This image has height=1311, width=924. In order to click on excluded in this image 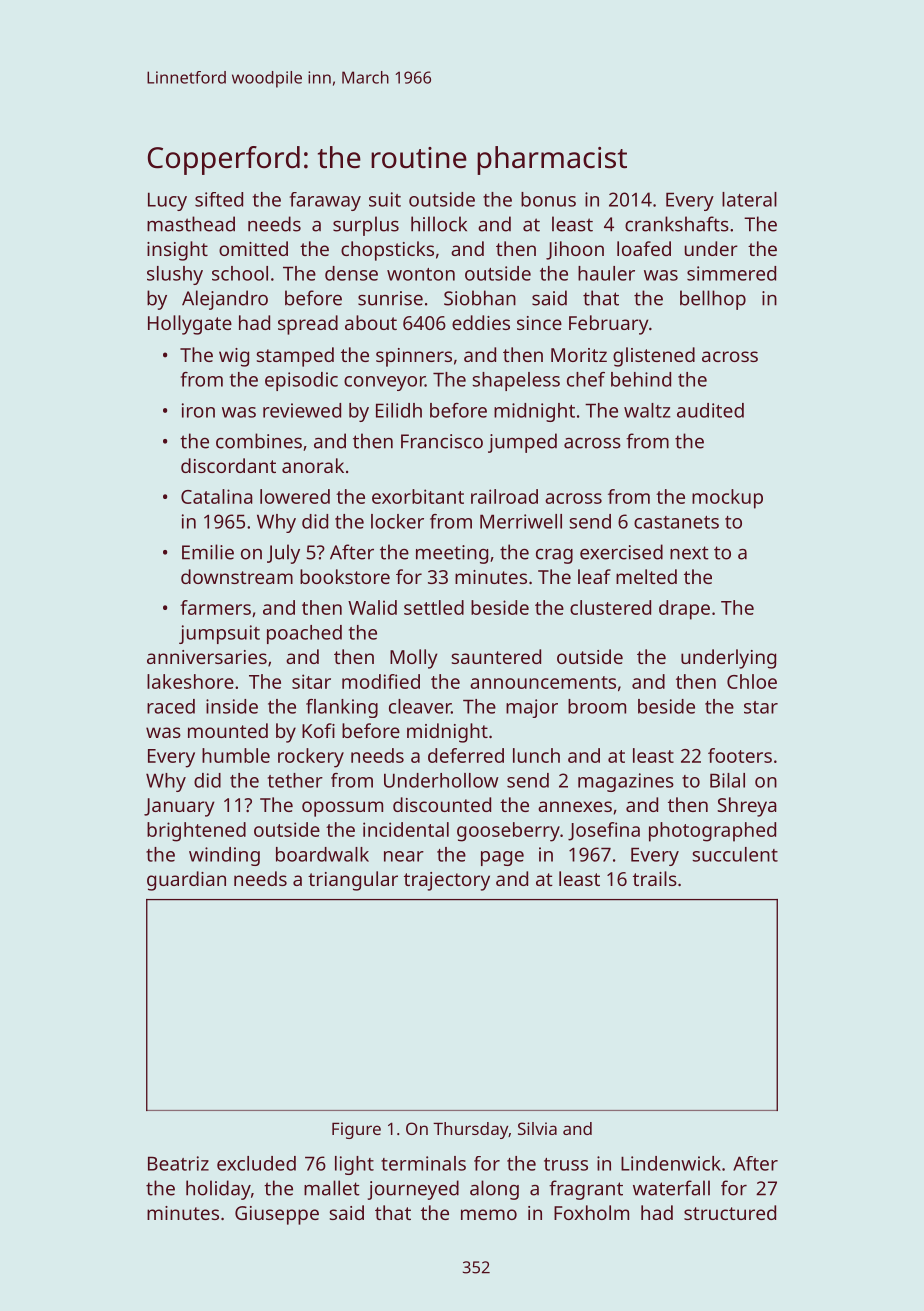, I will do `click(256, 1163)`.
